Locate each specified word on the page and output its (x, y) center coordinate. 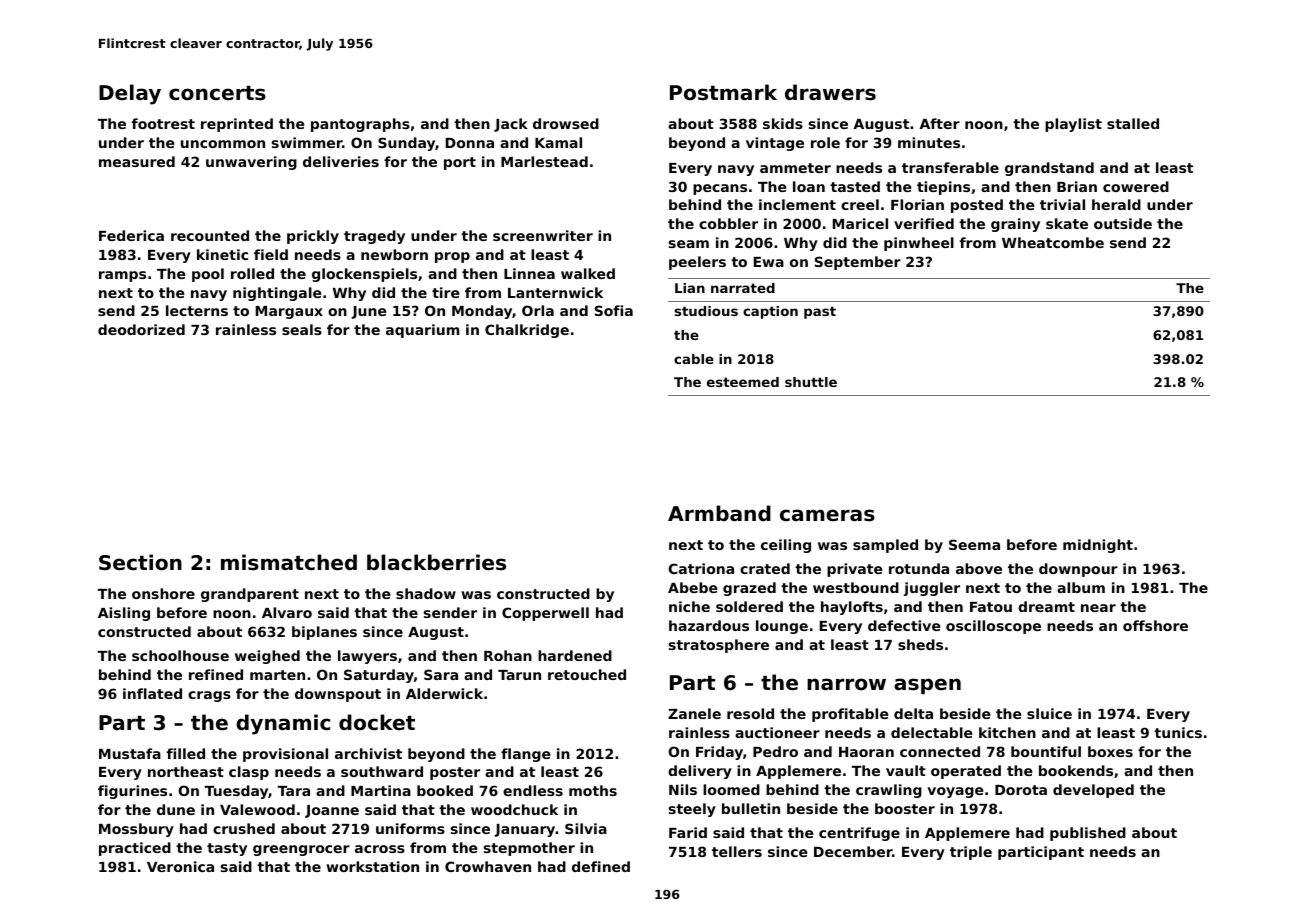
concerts (217, 93)
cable (694, 359)
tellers (737, 851)
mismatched (289, 562)
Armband (719, 513)
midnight (1098, 546)
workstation (372, 866)
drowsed (566, 123)
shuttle (811, 382)
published (1088, 834)
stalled (1133, 123)
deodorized (141, 329)
